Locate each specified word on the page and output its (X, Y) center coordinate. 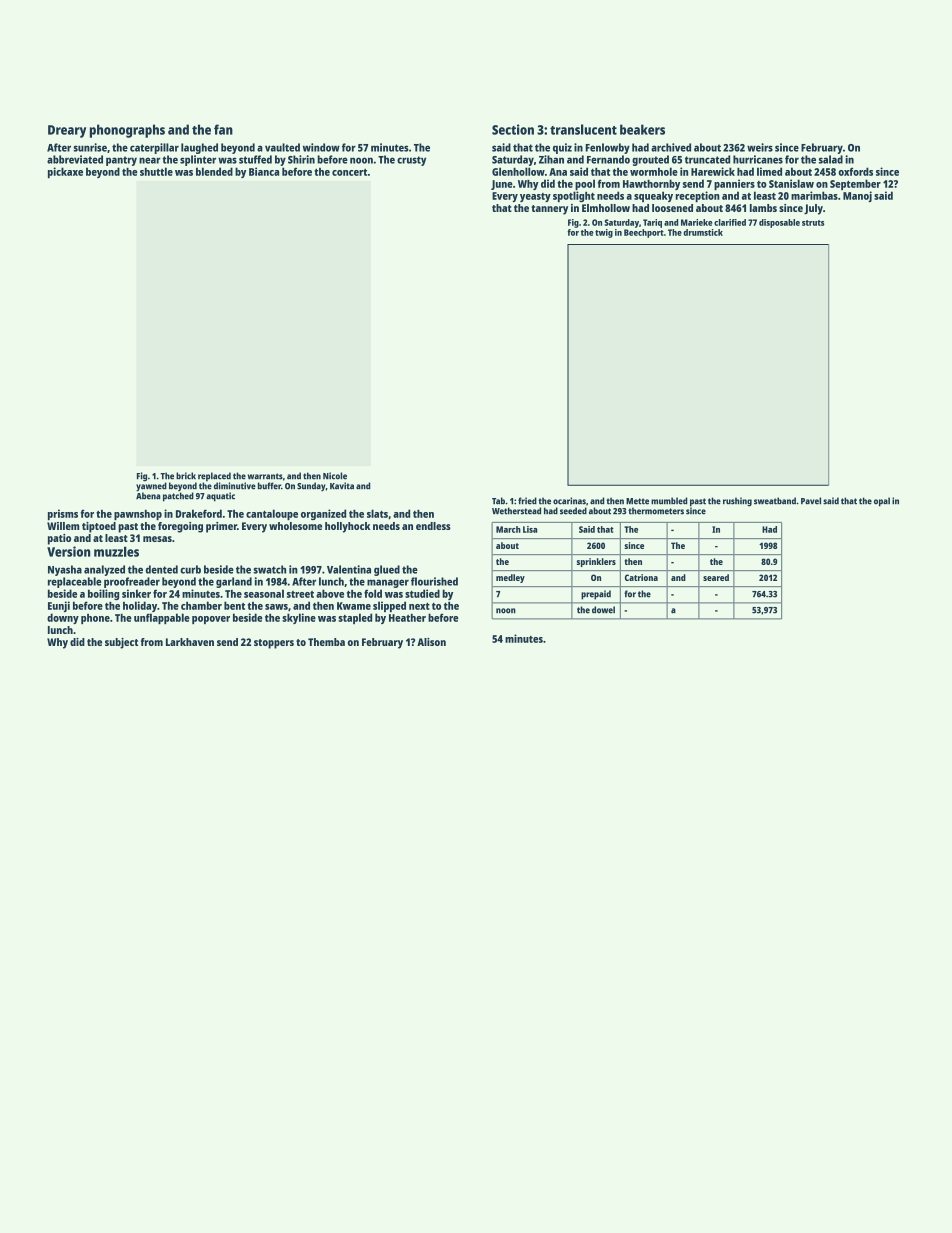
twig (604, 233)
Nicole (335, 476)
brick (186, 476)
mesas (157, 539)
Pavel (811, 501)
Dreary (67, 131)
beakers (642, 129)
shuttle (156, 171)
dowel (603, 610)
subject (121, 643)
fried (527, 501)
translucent (583, 129)
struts (813, 223)
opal (882, 502)
